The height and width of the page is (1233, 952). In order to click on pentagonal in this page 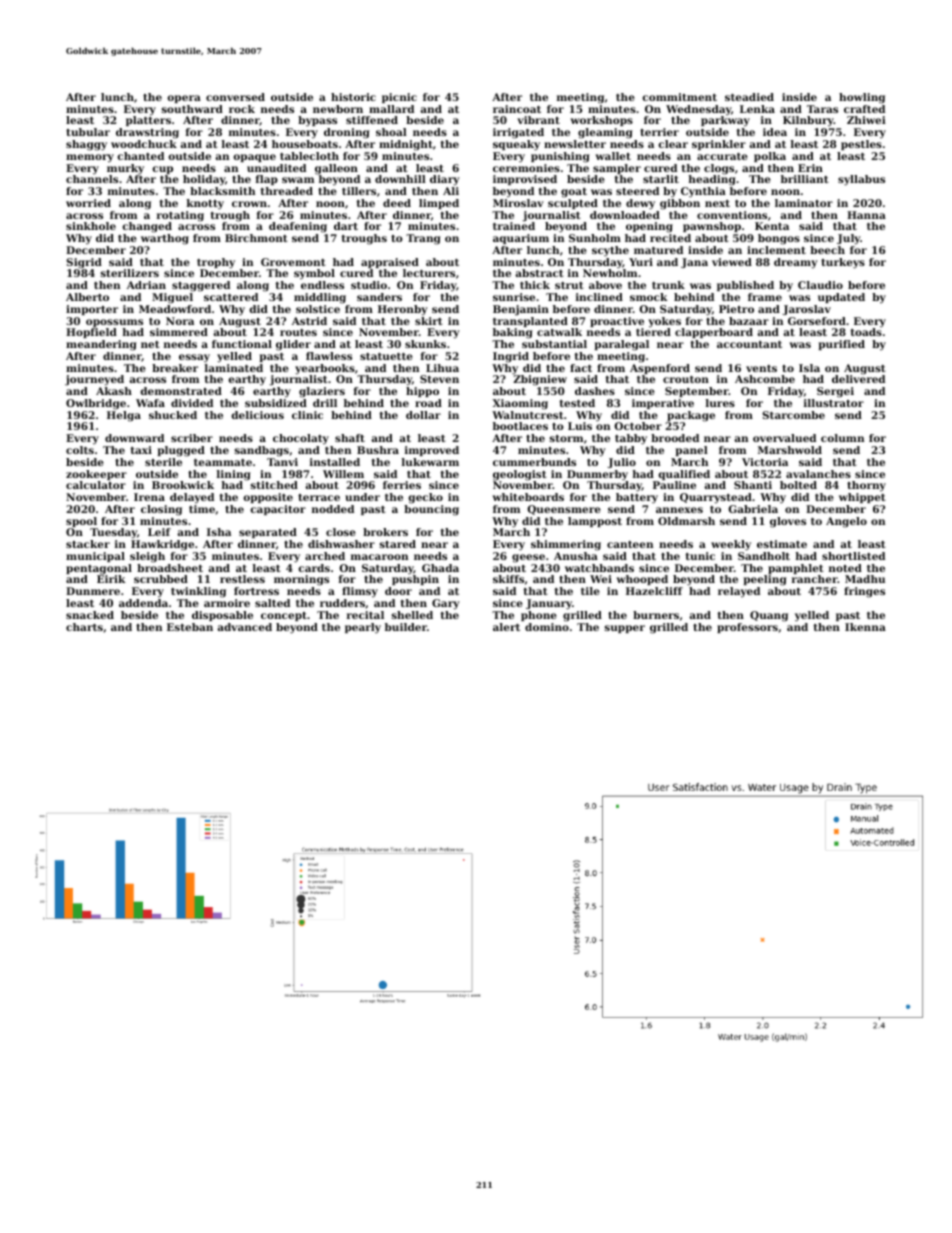, I will do `click(99, 569)`.
